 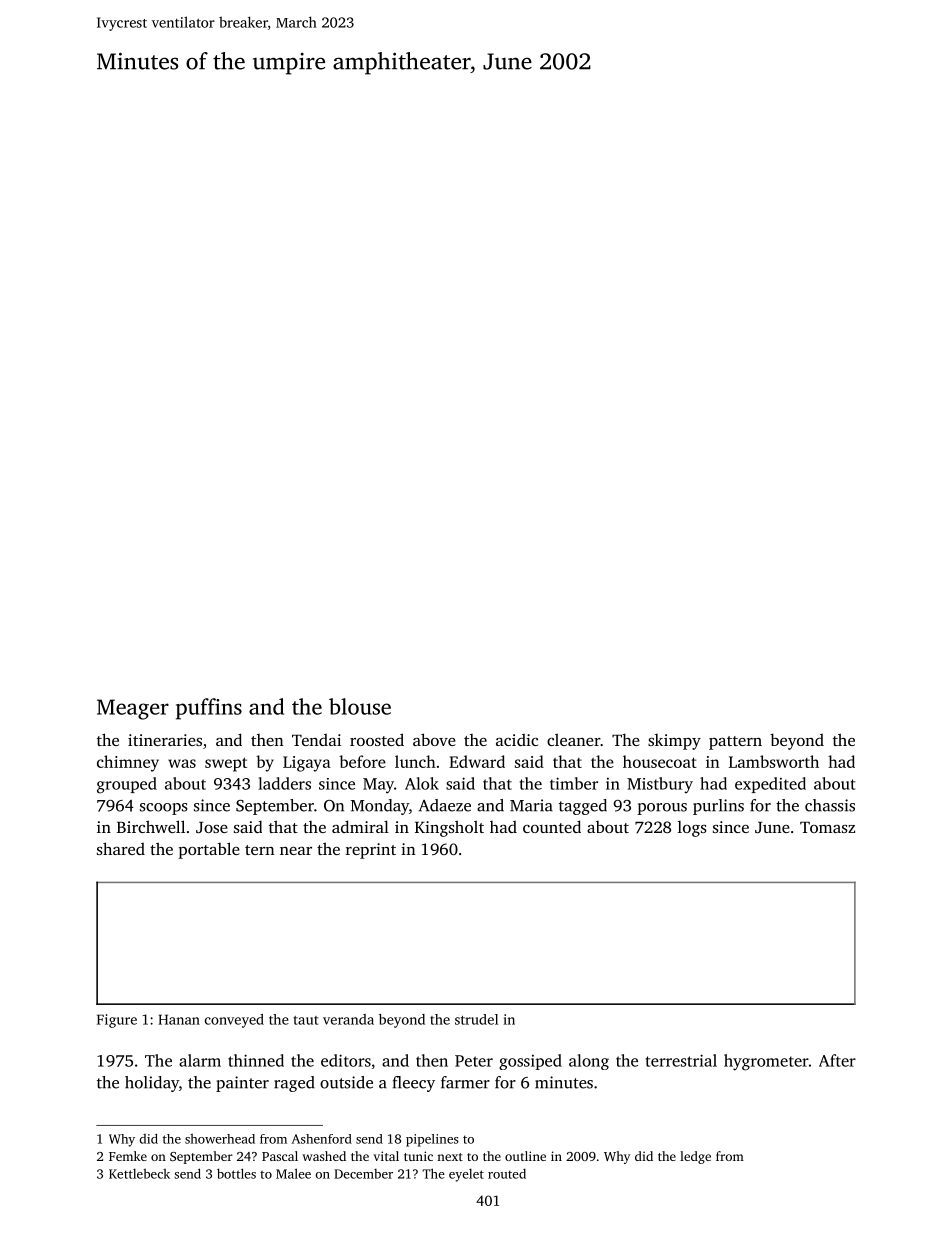 What do you see at coordinates (371, 851) in the screenshot?
I see `reprint` at bounding box center [371, 851].
